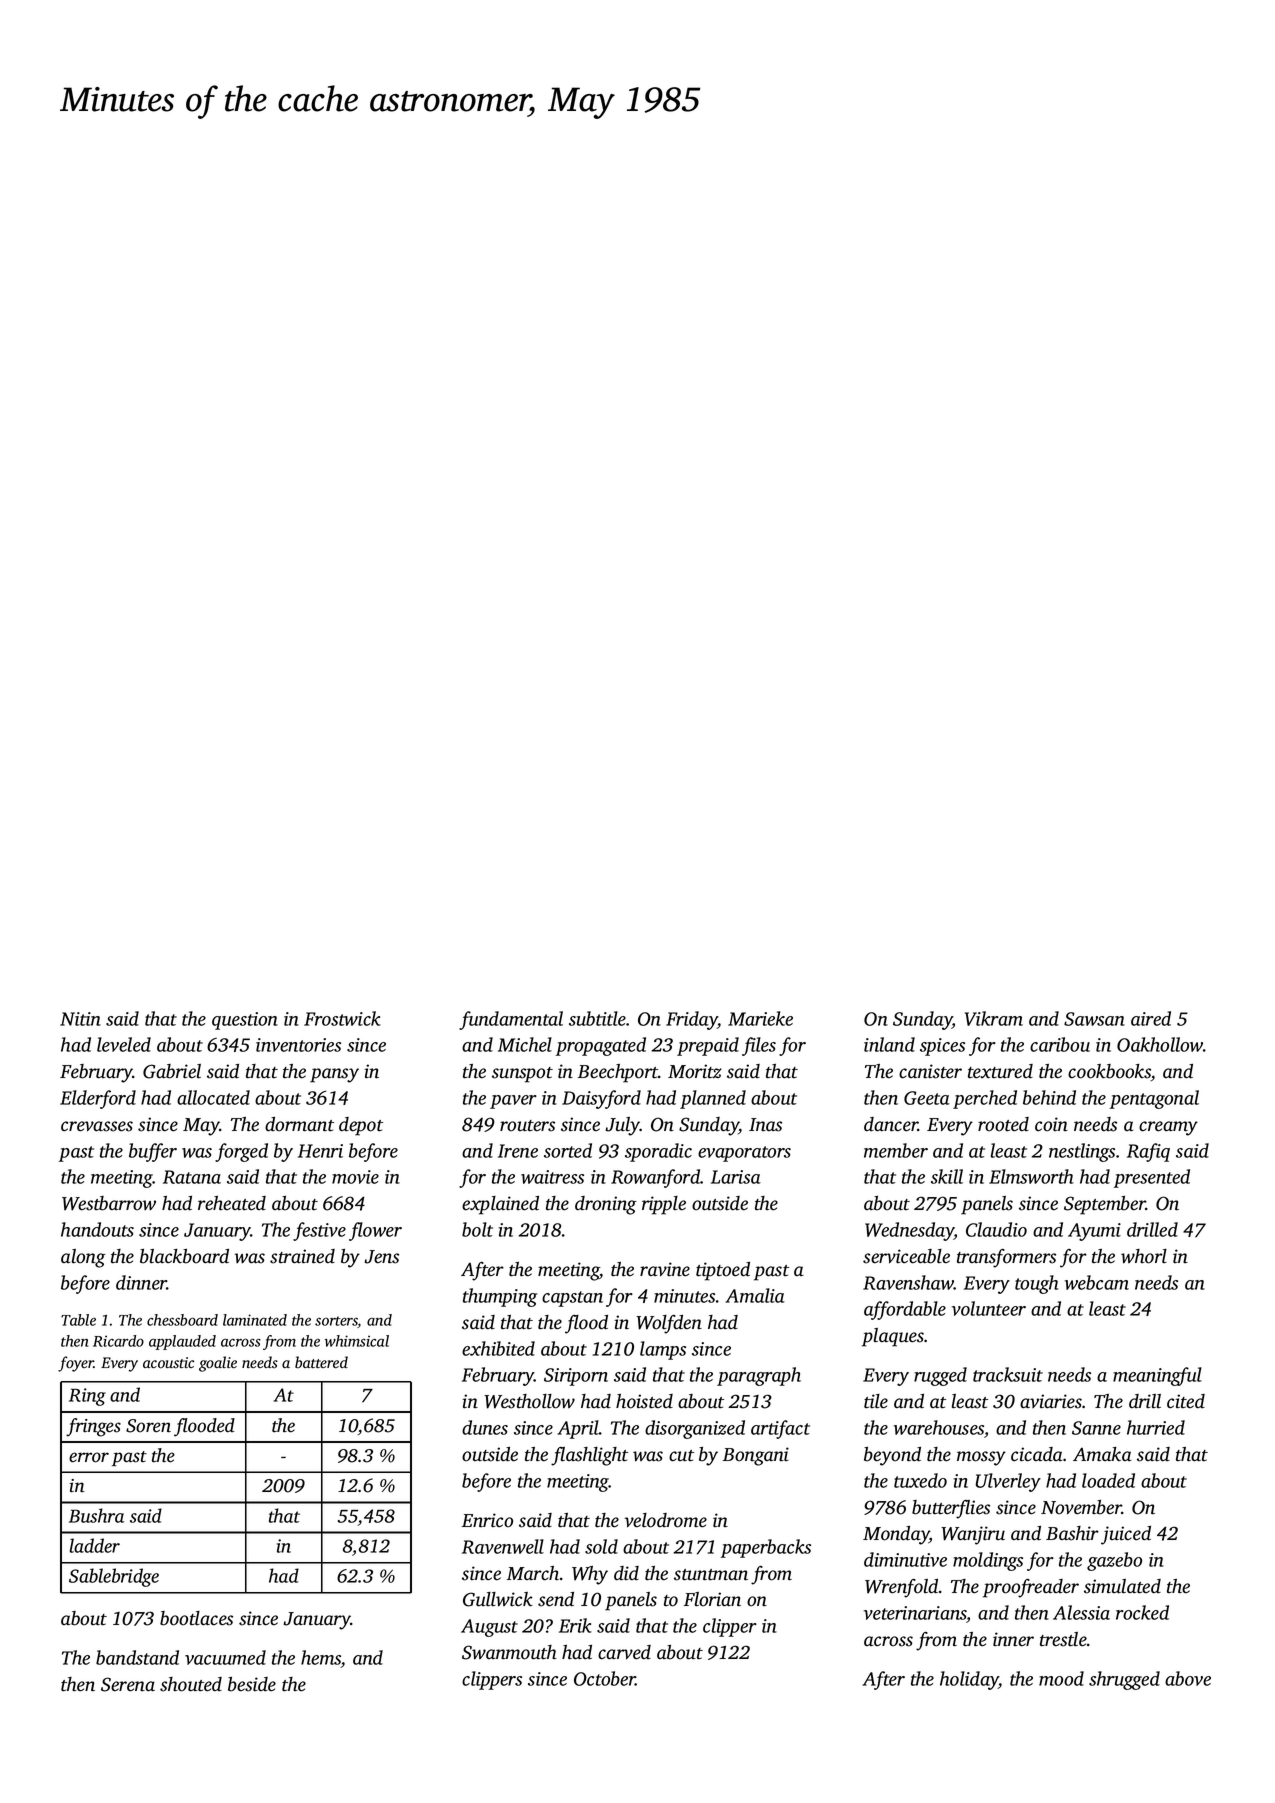 The height and width of the screenshot is (1803, 1275). I want to click on Sanne, so click(1096, 1428).
